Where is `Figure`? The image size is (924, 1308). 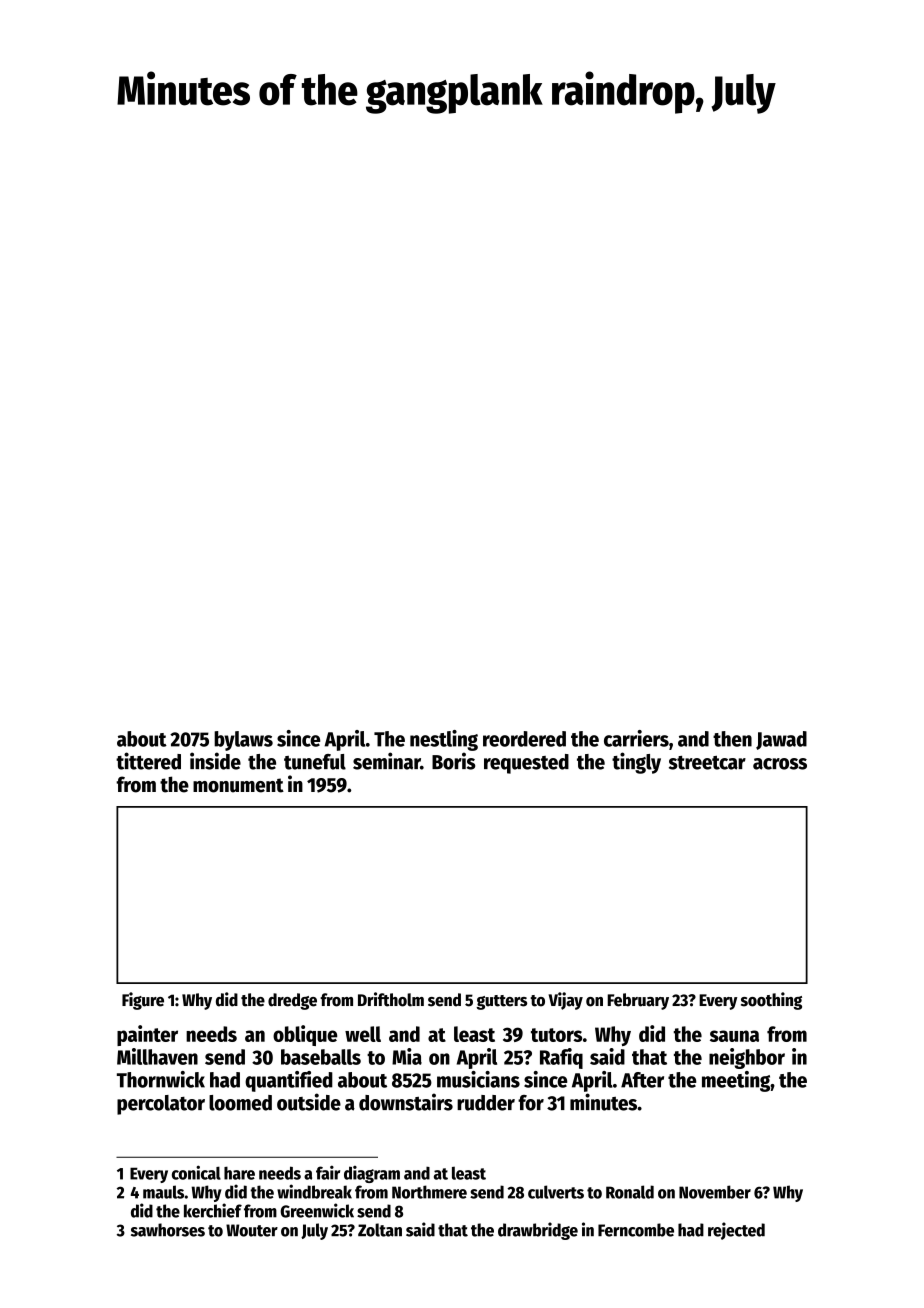
Figure is located at coordinates (143, 1001).
